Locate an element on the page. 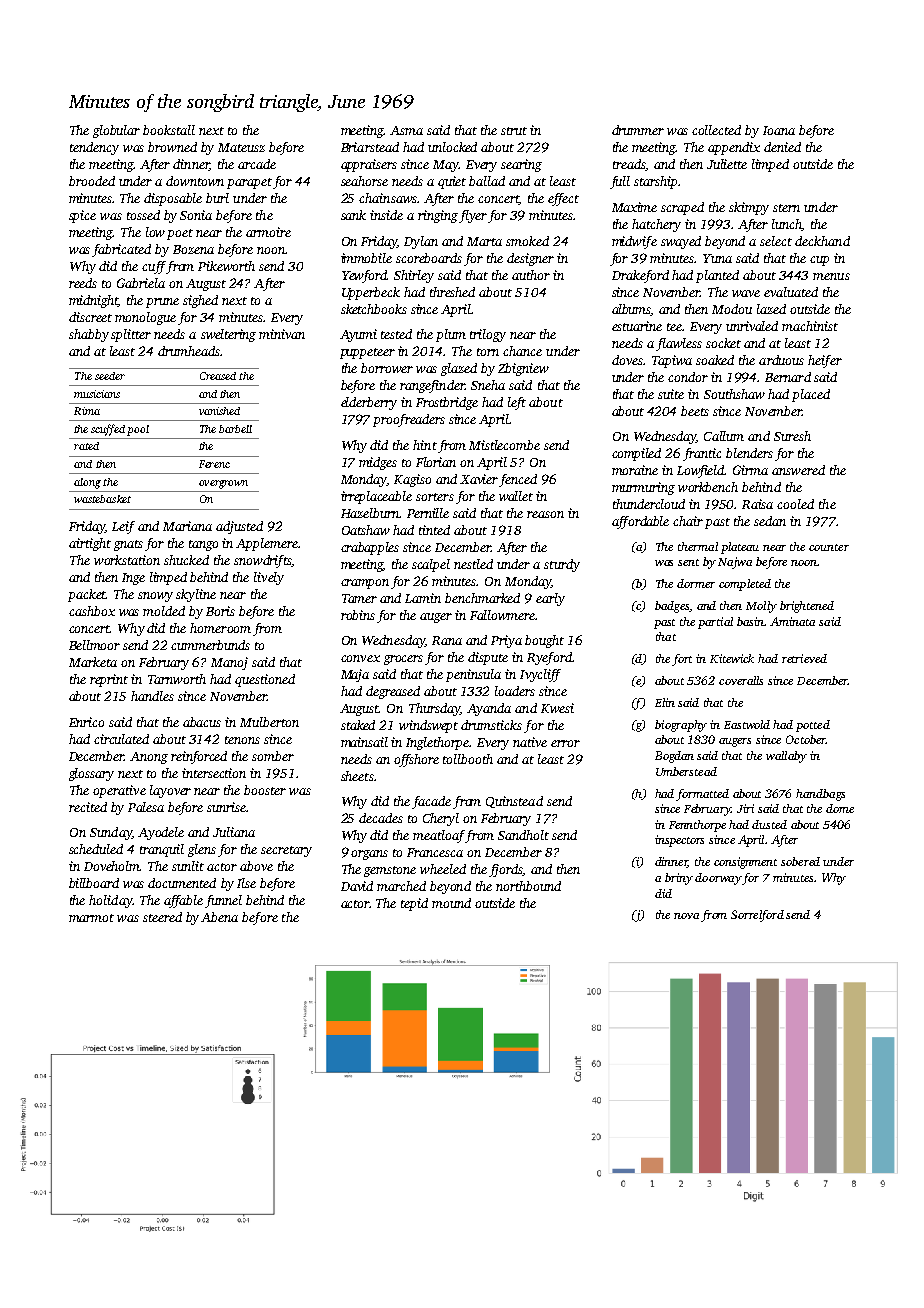 The width and height of the document is (924, 1308). socket is located at coordinates (723, 343).
